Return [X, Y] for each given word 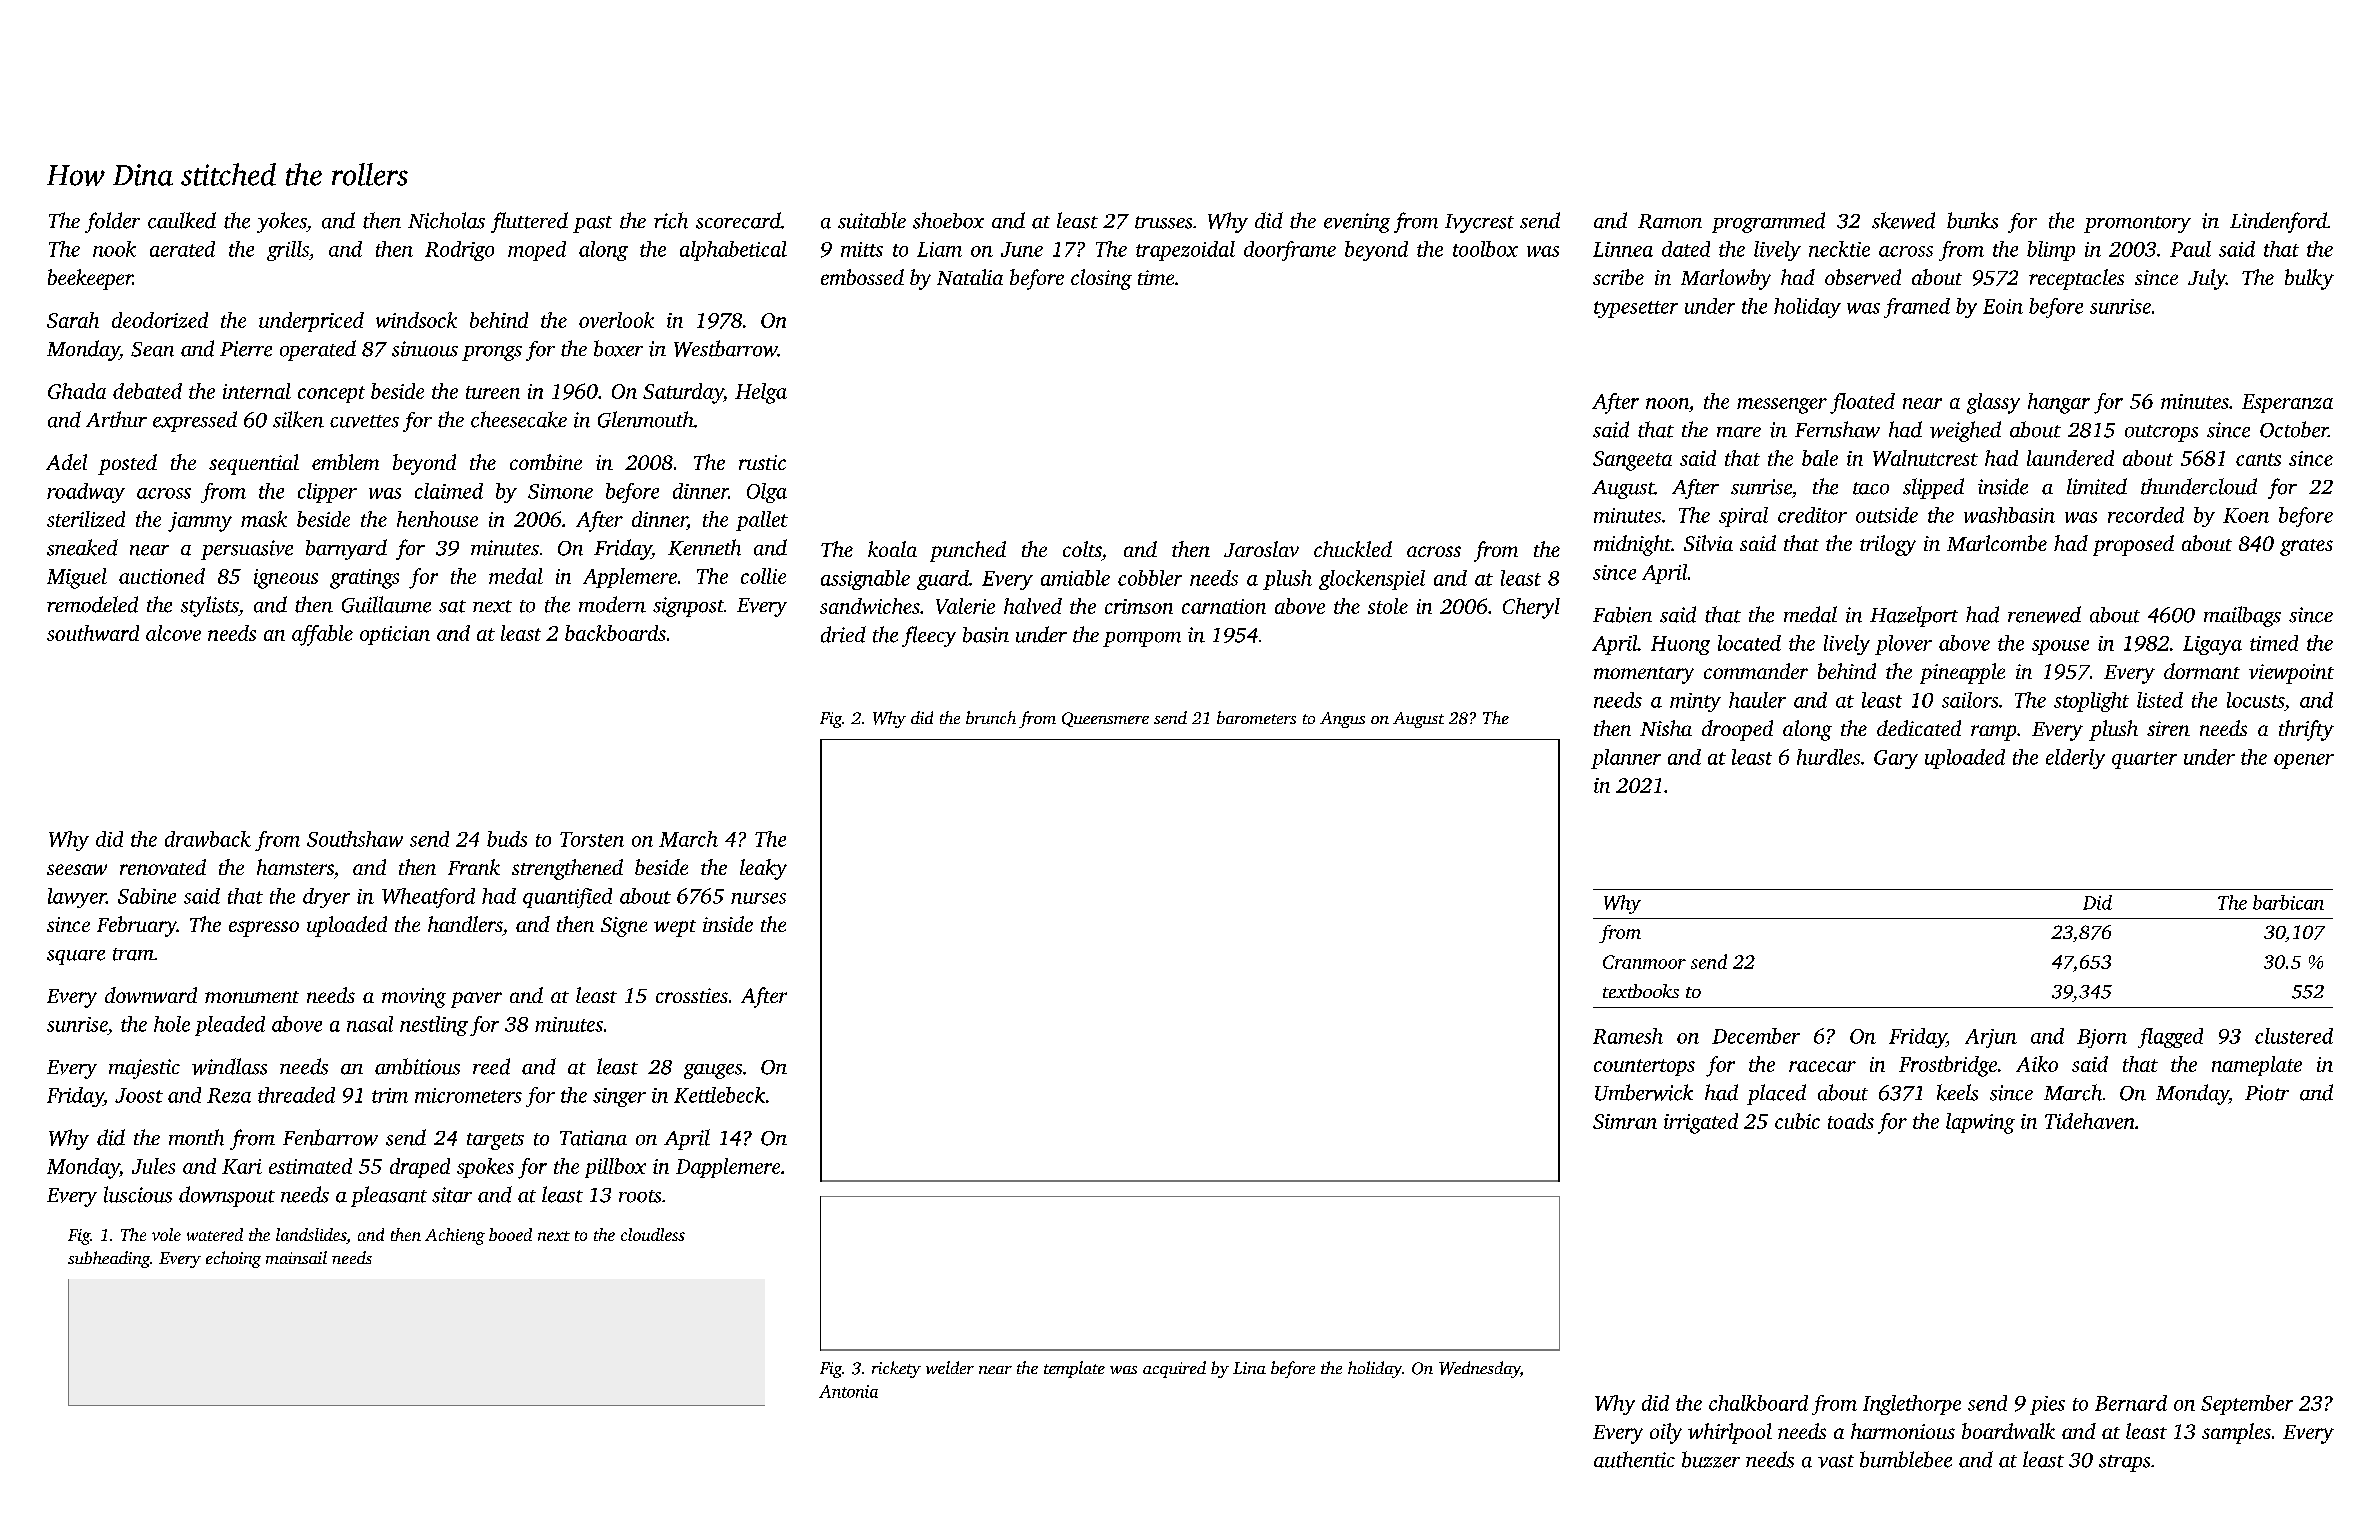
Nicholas [446, 220]
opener [2304, 761]
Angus [1342, 720]
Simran [1625, 1121]
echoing [233, 1259]
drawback [208, 839]
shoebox [948, 220]
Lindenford [2278, 222]
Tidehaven [2089, 1121]
